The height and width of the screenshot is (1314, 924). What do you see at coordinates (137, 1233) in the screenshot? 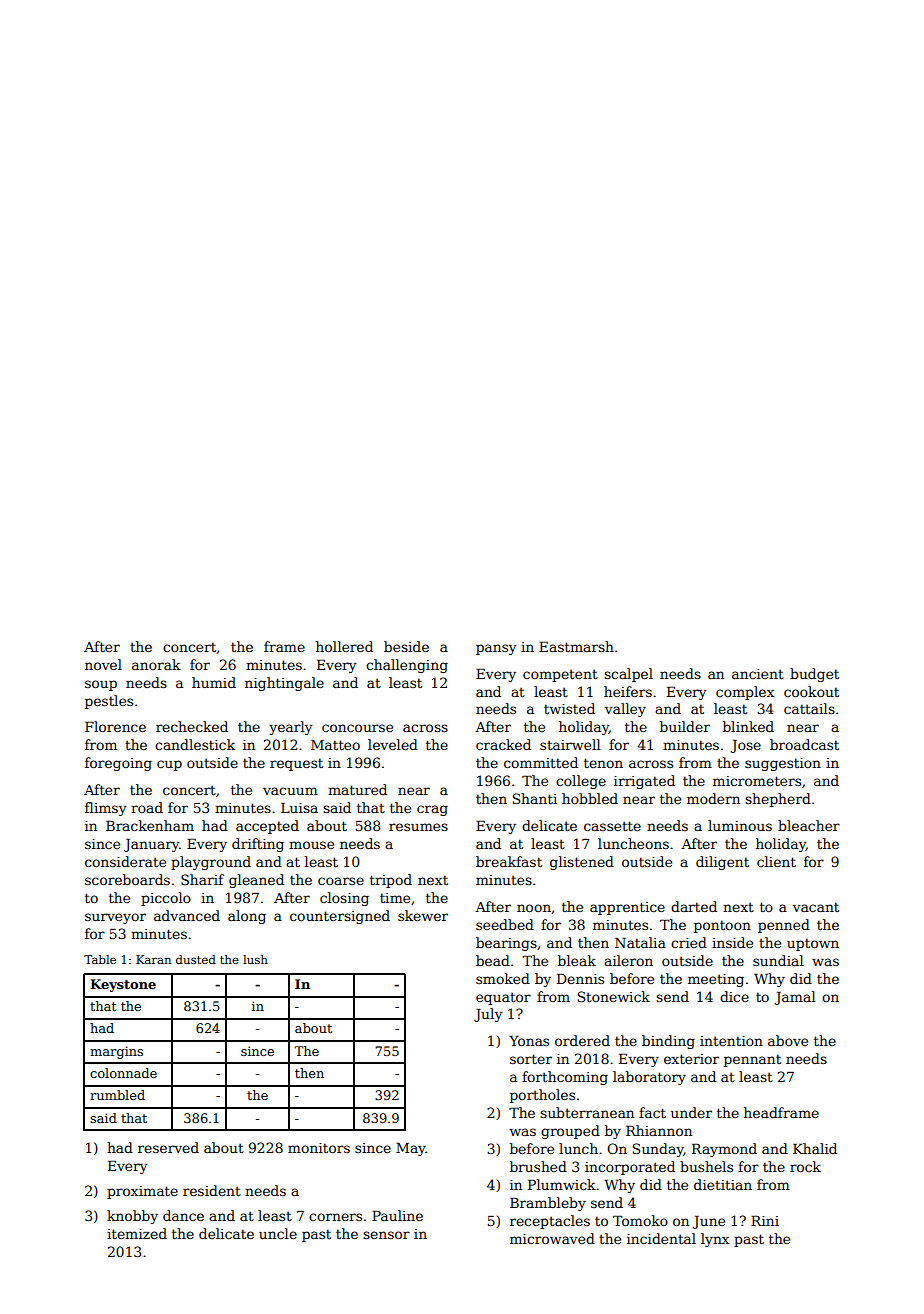
I see `itemized` at bounding box center [137, 1233].
